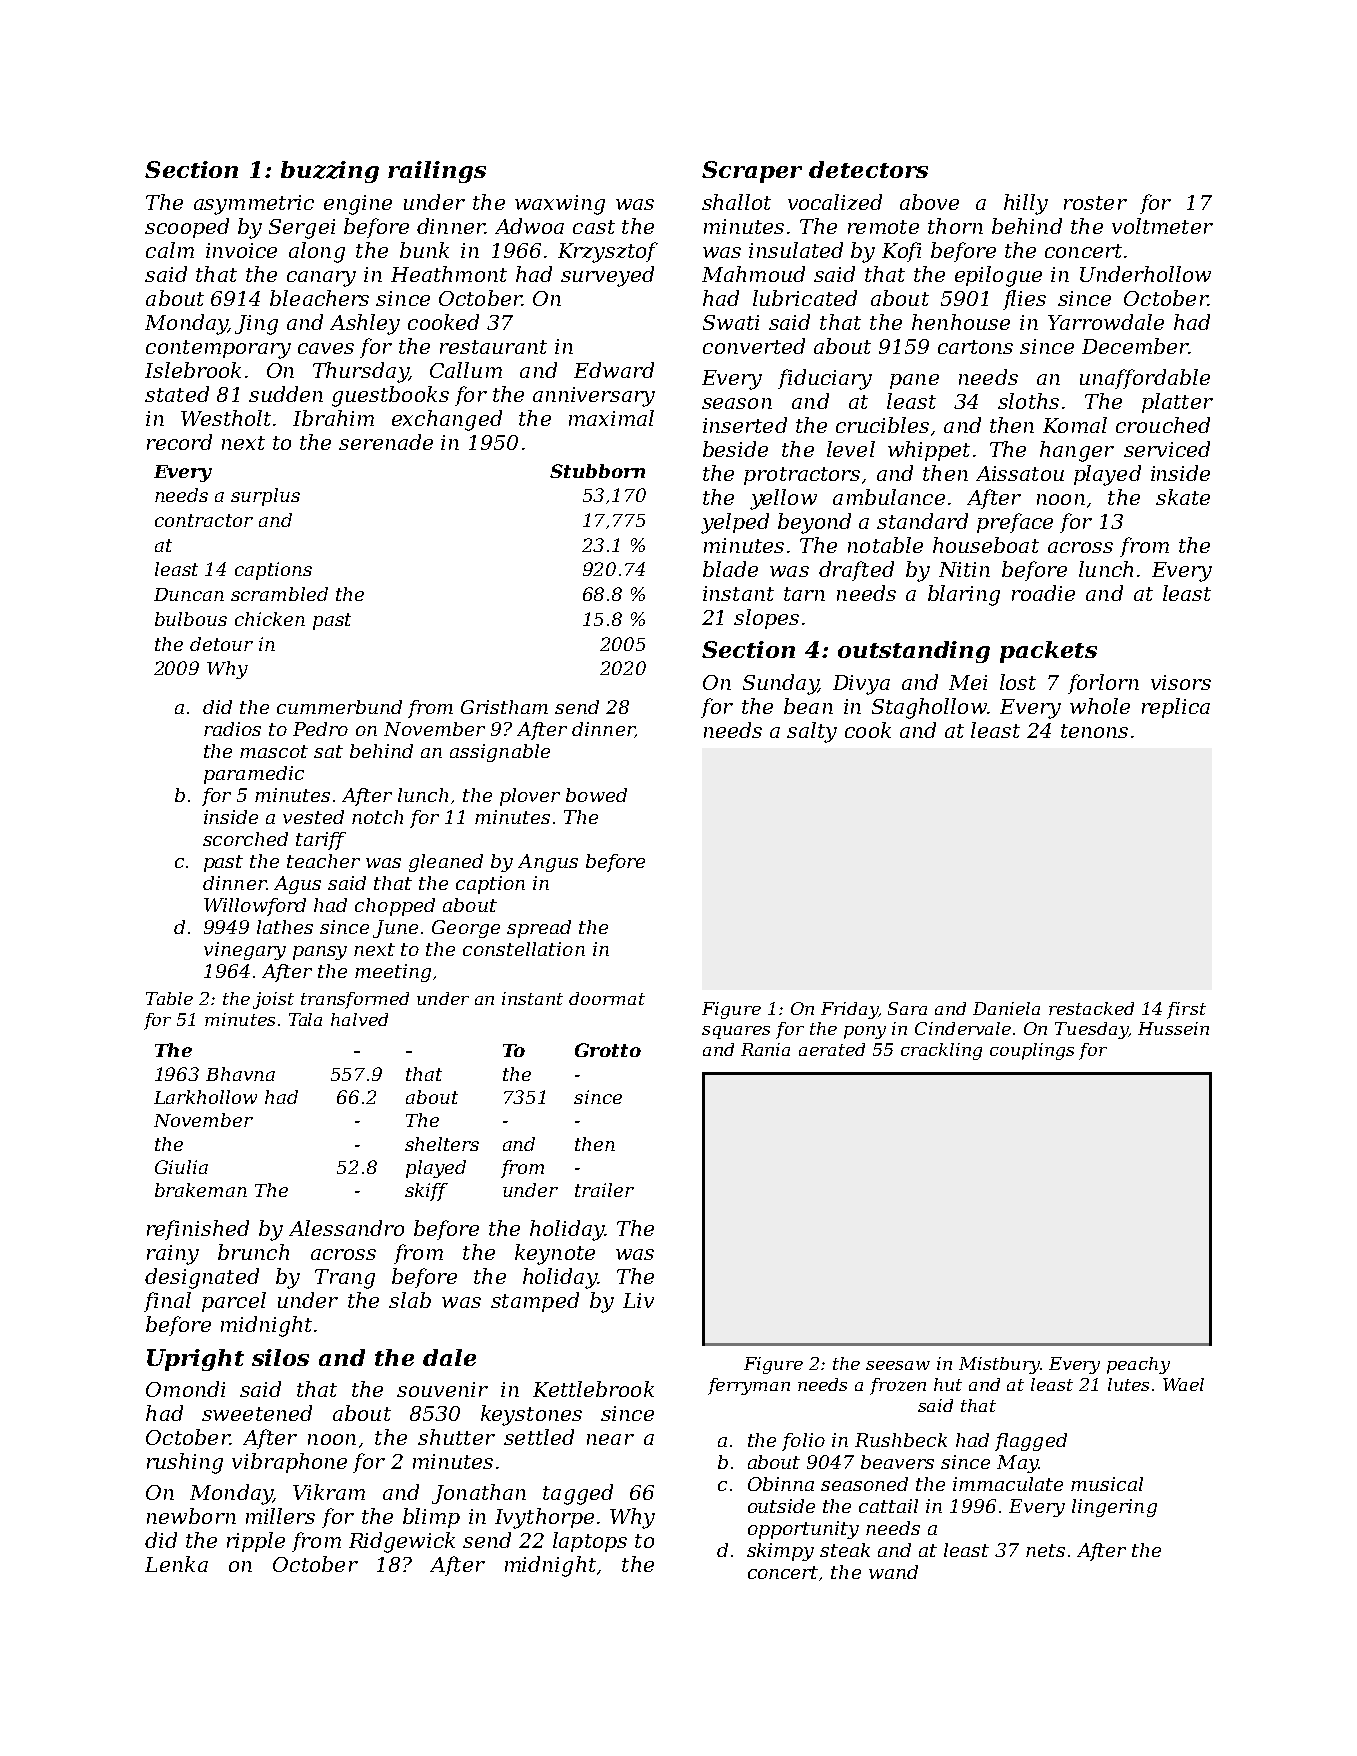 The width and height of the screenshot is (1357, 1756). I want to click on Callum, so click(466, 370).
